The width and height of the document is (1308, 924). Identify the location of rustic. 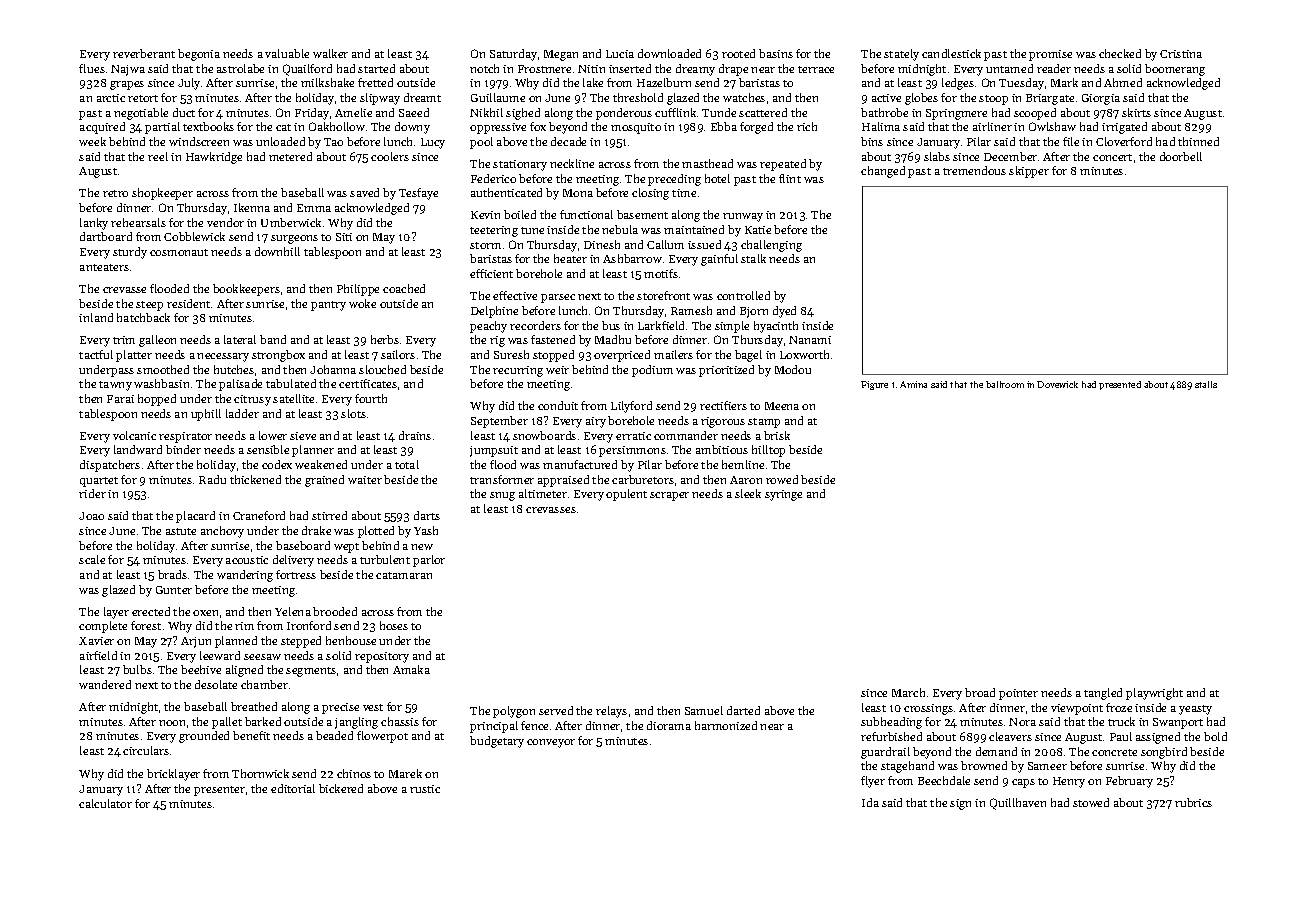
(425, 789).
